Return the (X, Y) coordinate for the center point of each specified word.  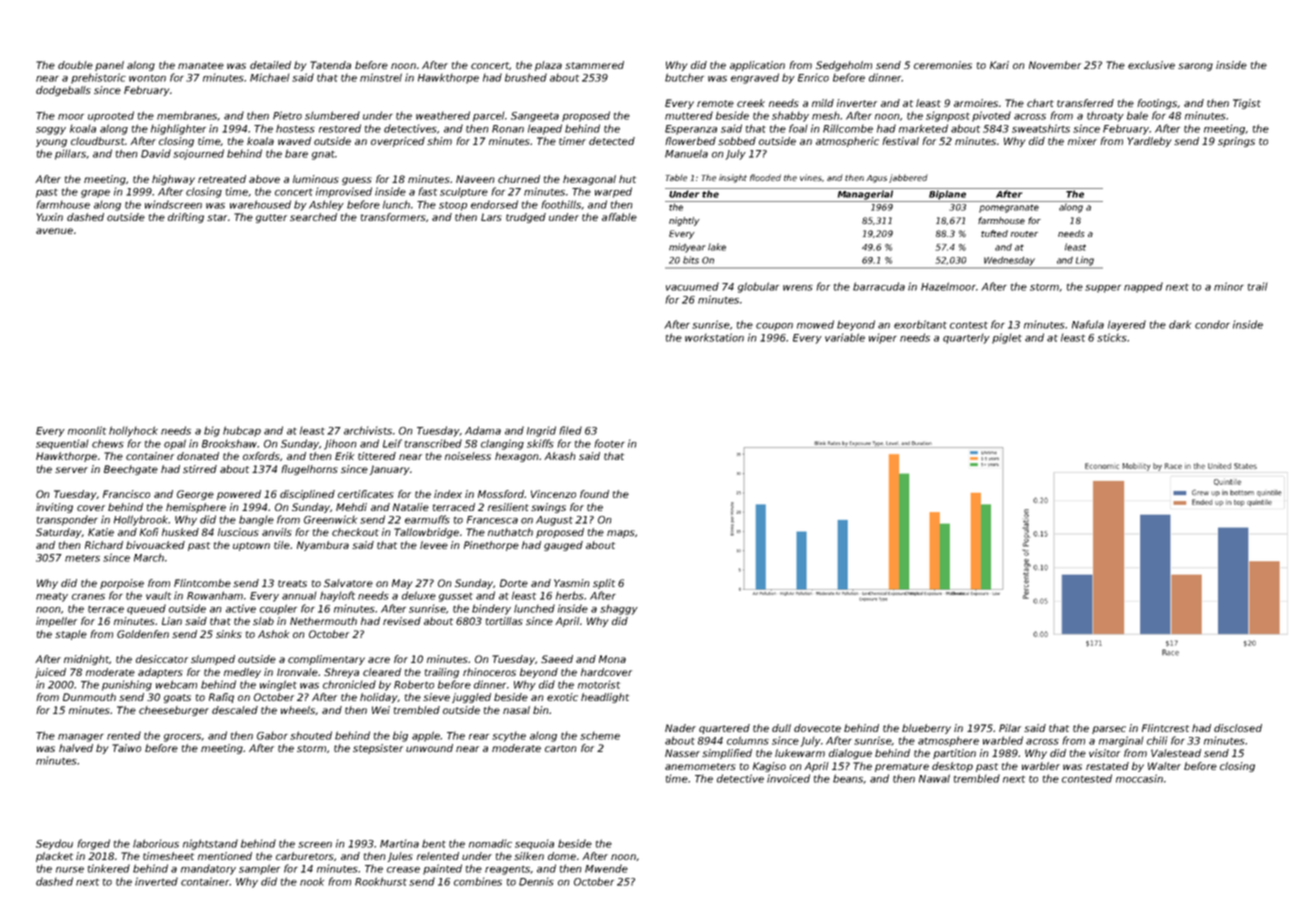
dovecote (817, 728)
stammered (594, 65)
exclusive (1151, 65)
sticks (1112, 337)
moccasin (1139, 778)
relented (438, 856)
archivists (368, 430)
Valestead (1176, 753)
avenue (54, 231)
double (75, 65)
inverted (156, 881)
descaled (235, 710)
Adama (483, 430)
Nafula (1088, 324)
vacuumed (692, 286)
